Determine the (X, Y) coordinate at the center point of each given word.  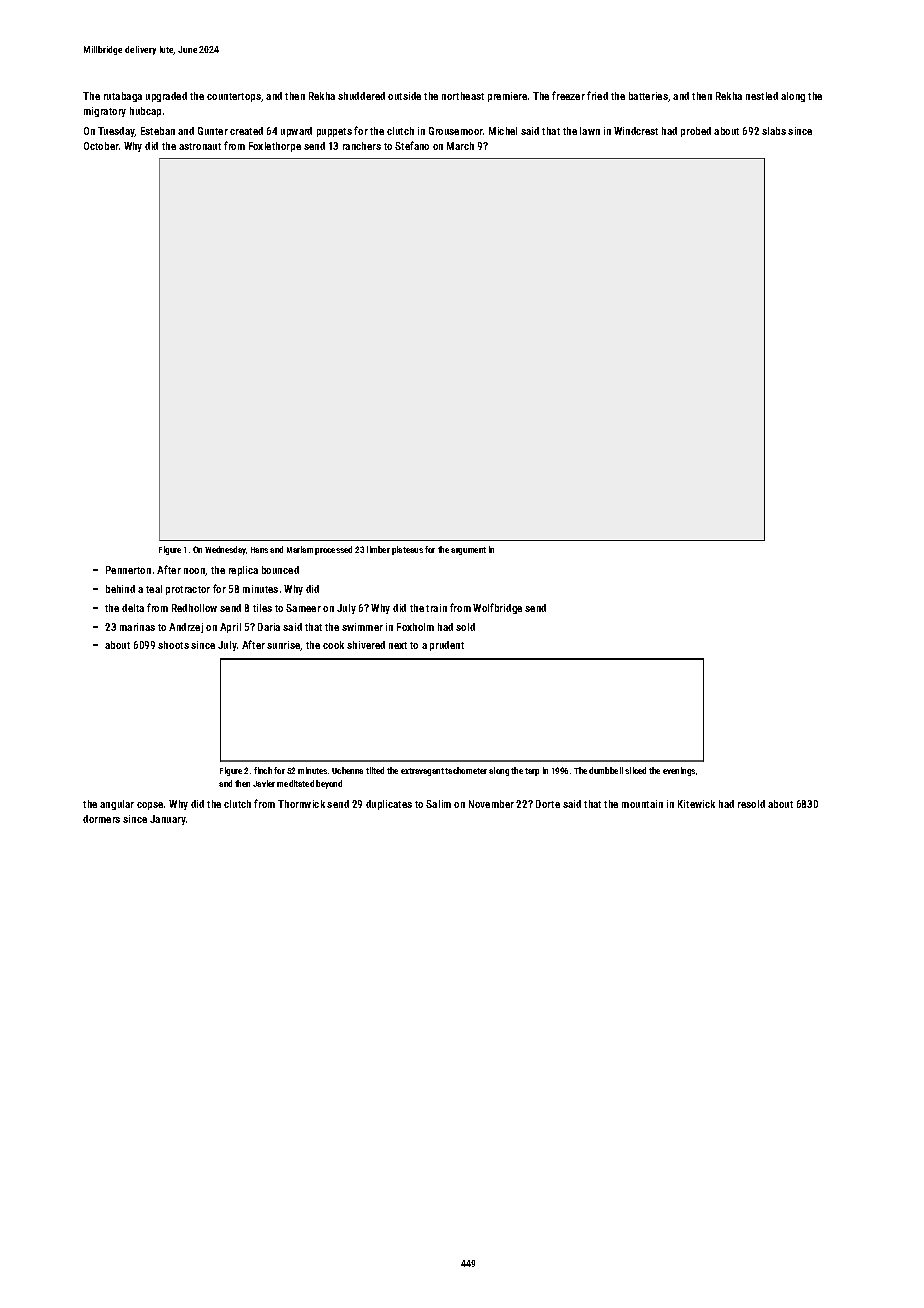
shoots (173, 645)
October (101, 146)
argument (468, 551)
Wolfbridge (497, 608)
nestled (762, 96)
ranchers (362, 146)
